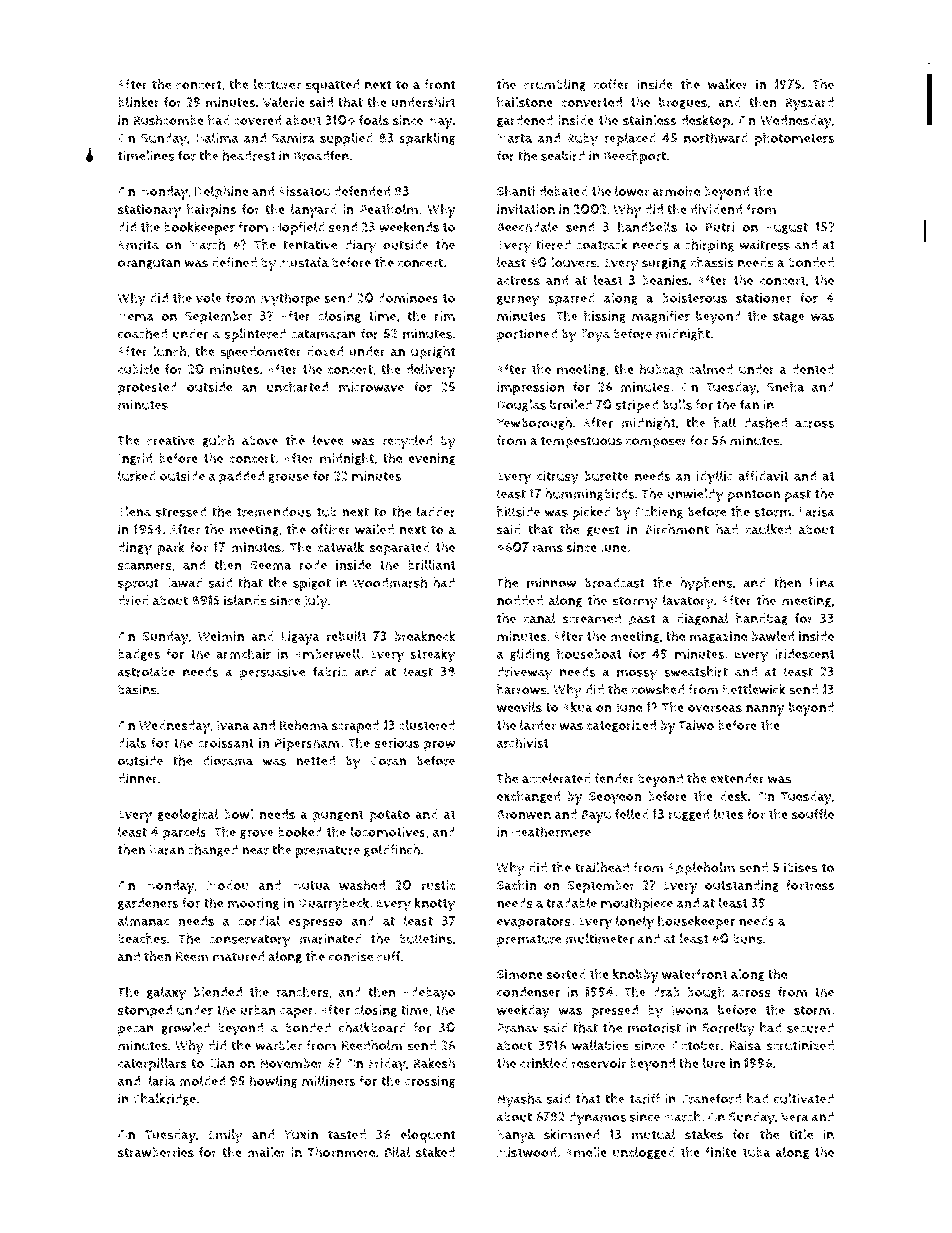 Image resolution: width=952 pixels, height=1233 pixels. I want to click on stationer, so click(763, 298).
